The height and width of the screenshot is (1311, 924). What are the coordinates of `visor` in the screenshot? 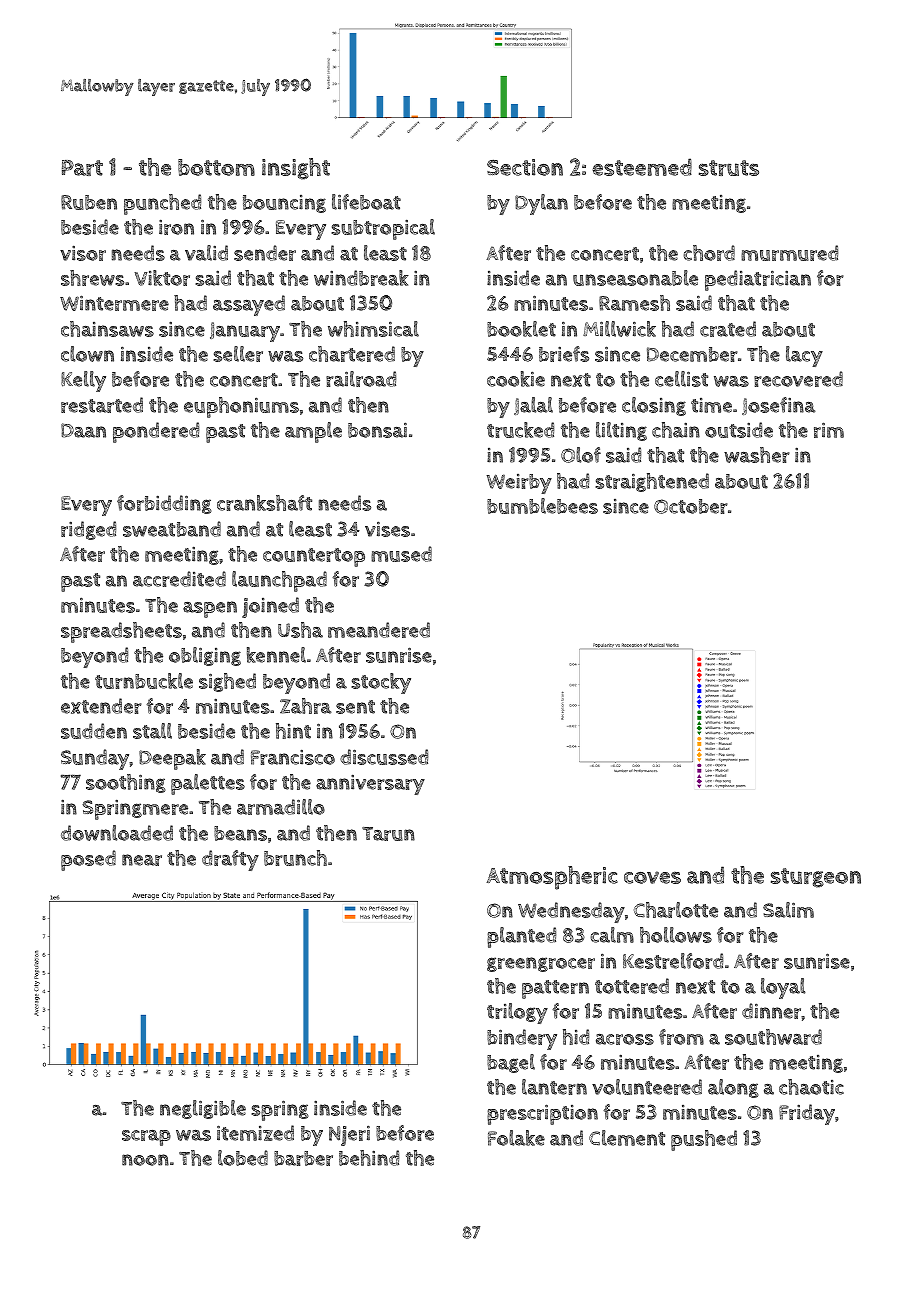 It's located at (83, 253).
